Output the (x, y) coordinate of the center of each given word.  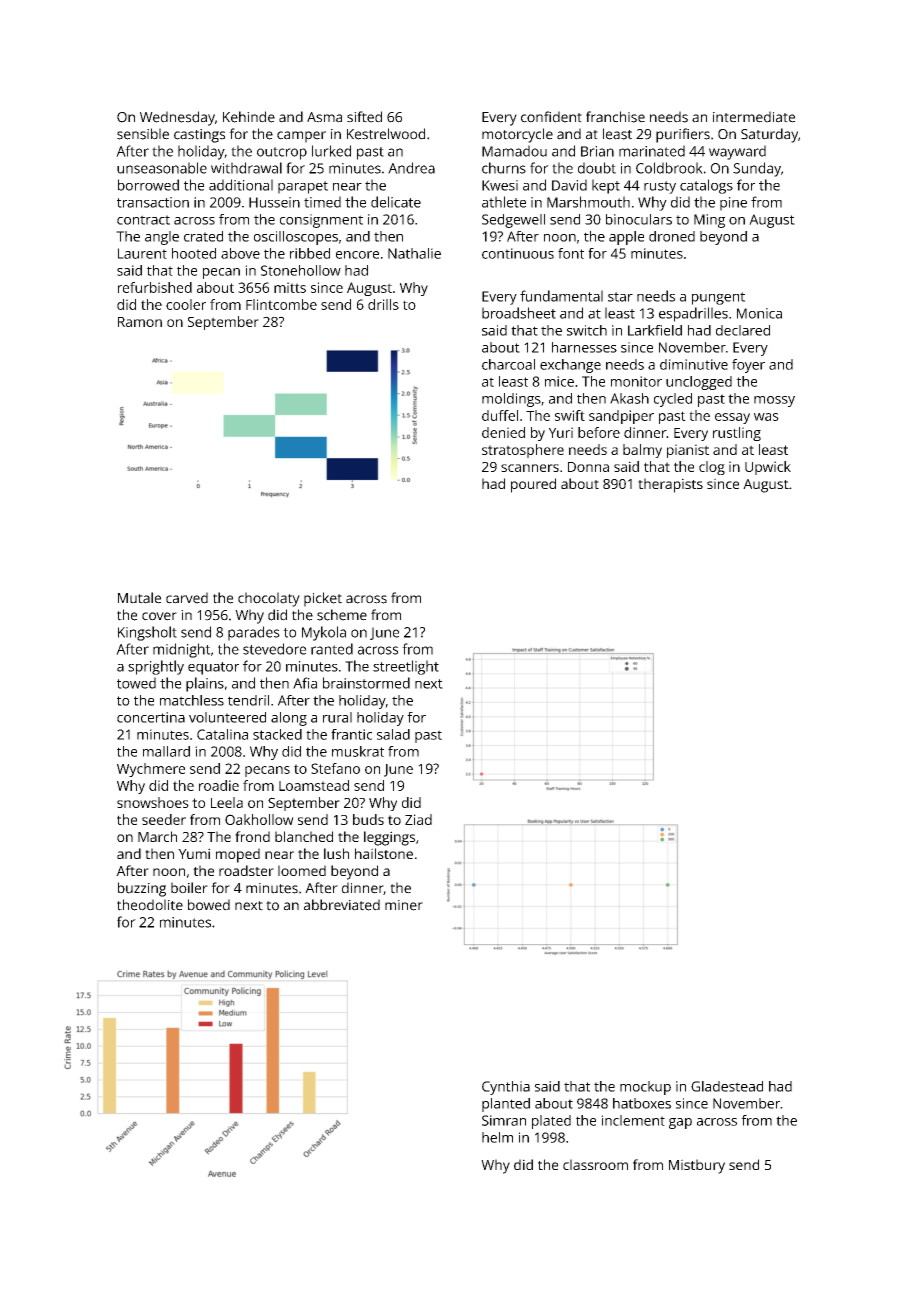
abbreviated (342, 905)
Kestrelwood (386, 134)
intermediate (754, 117)
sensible (143, 134)
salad (393, 734)
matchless (192, 700)
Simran (504, 1120)
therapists (670, 485)
